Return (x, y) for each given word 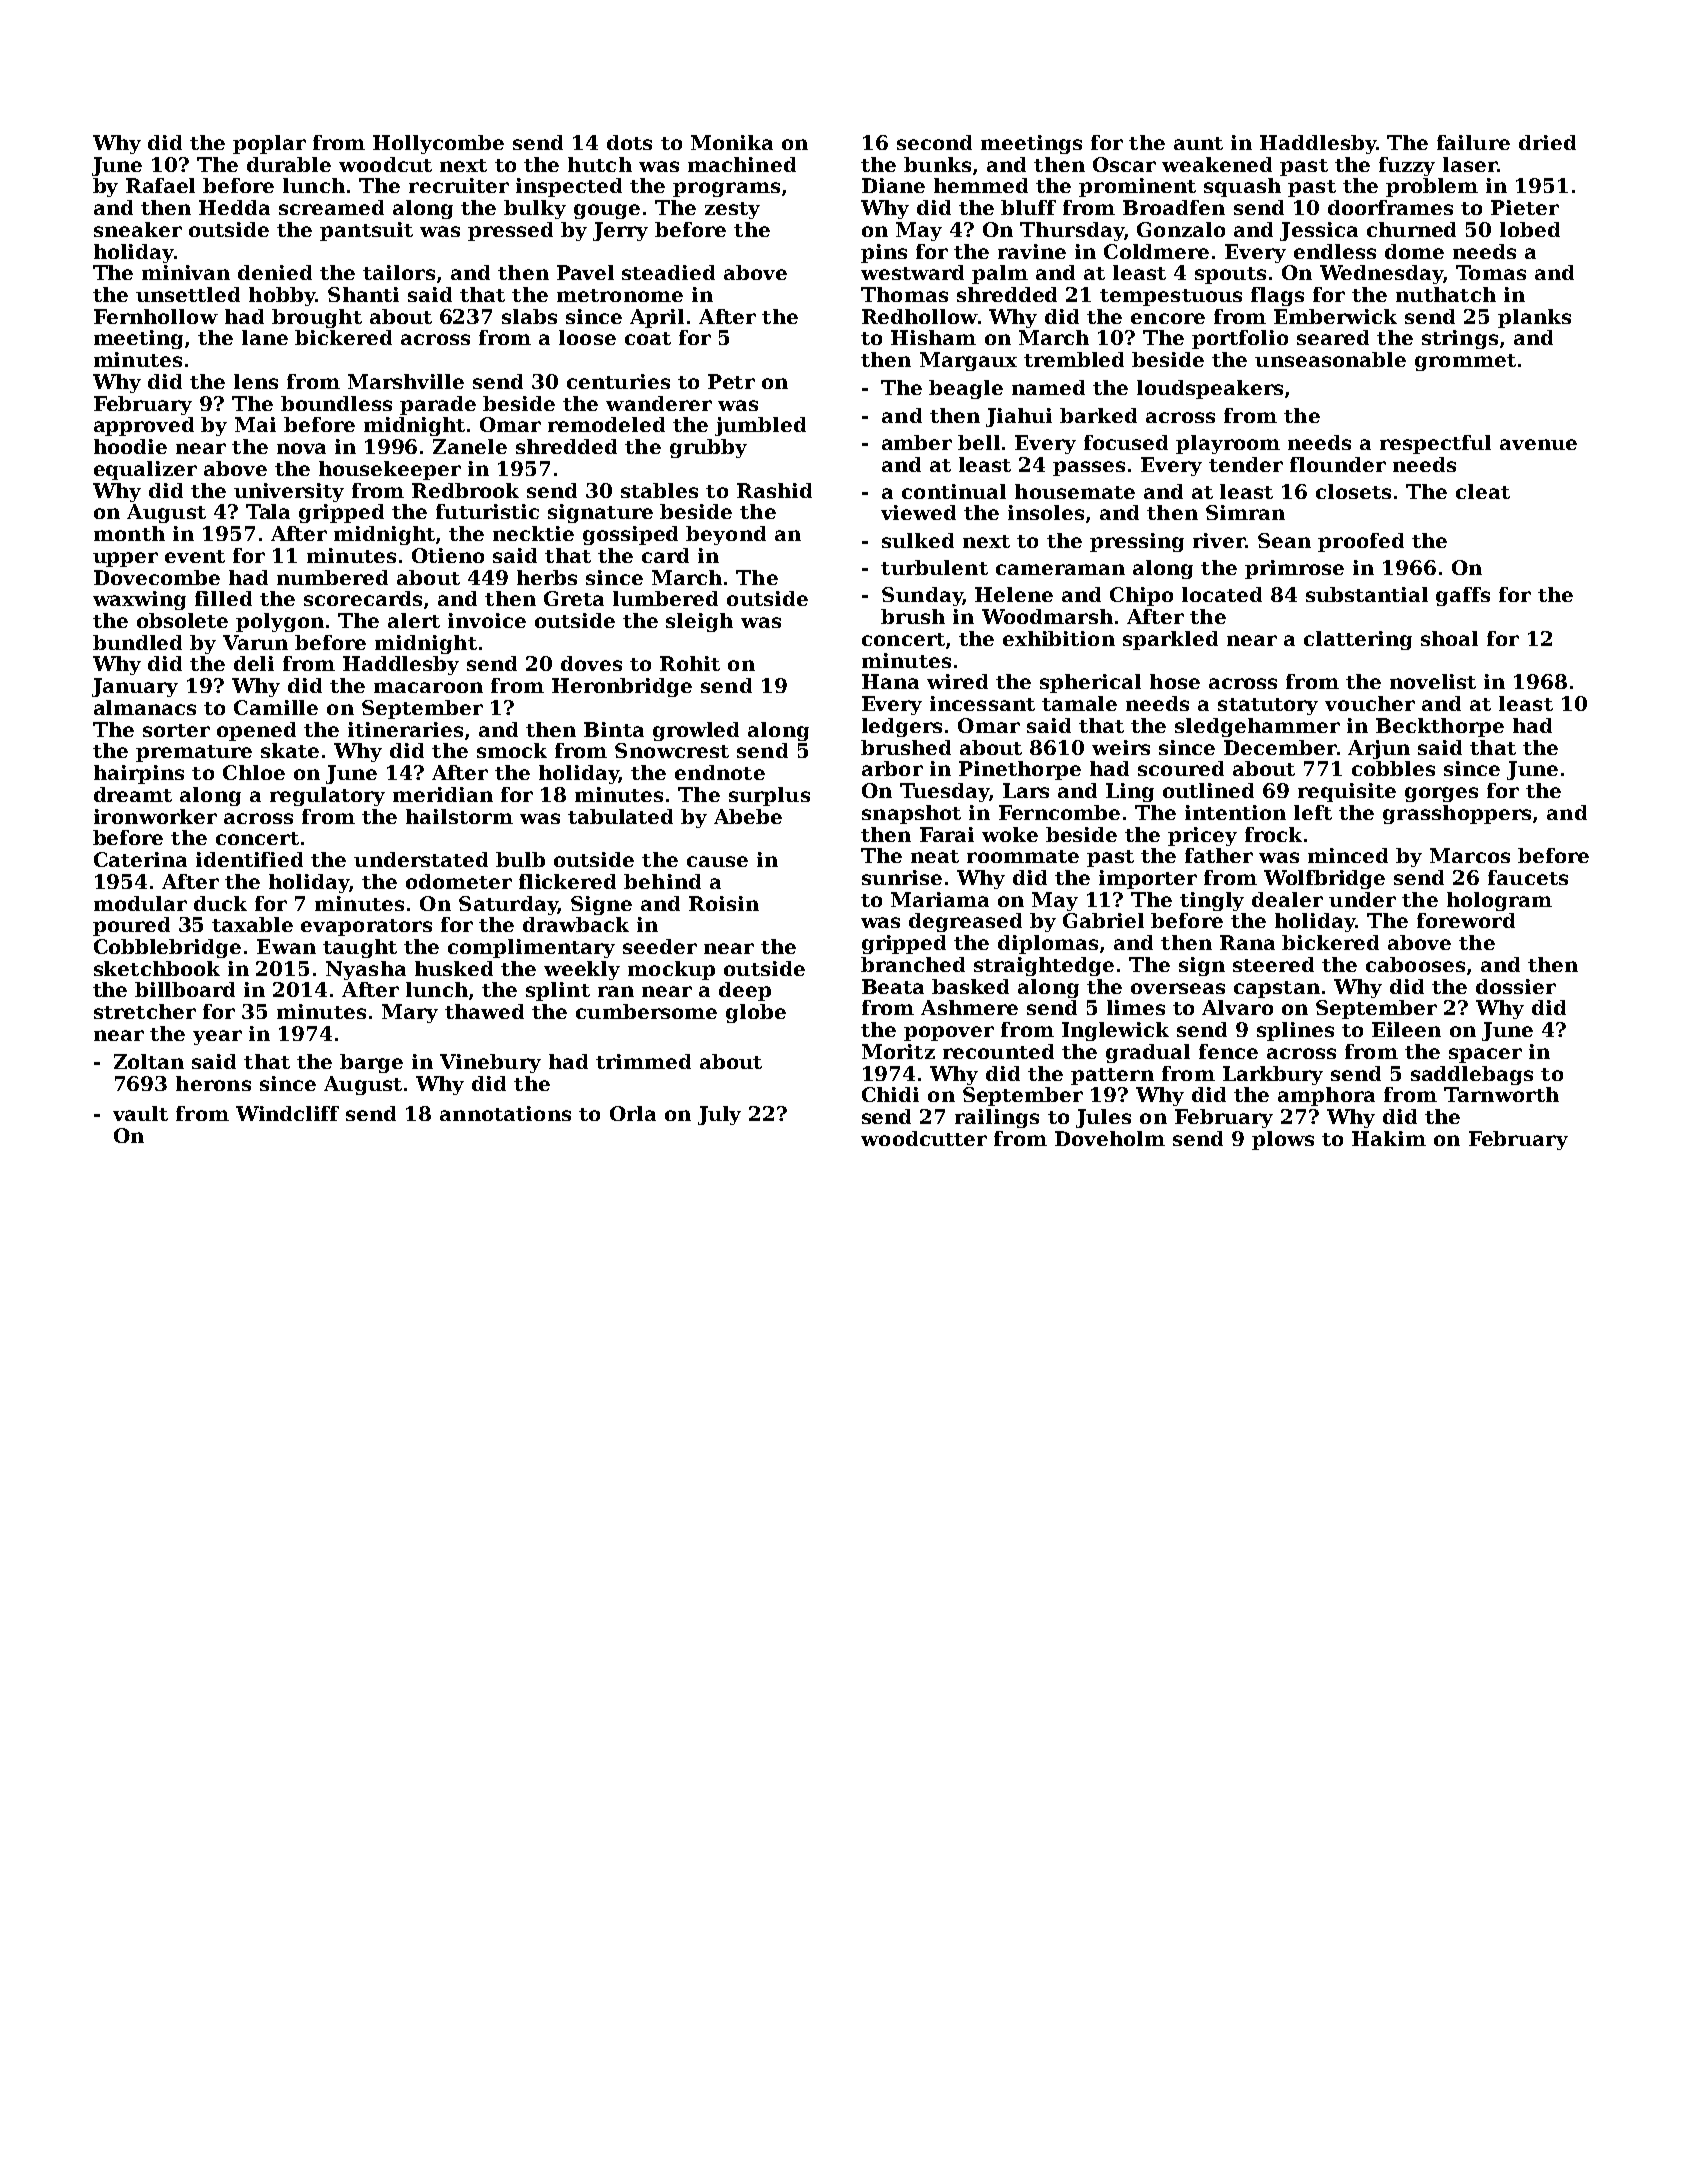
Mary (410, 1013)
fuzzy (1407, 166)
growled (696, 731)
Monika (732, 142)
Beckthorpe (1440, 727)
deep (745, 991)
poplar (269, 144)
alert (414, 620)
